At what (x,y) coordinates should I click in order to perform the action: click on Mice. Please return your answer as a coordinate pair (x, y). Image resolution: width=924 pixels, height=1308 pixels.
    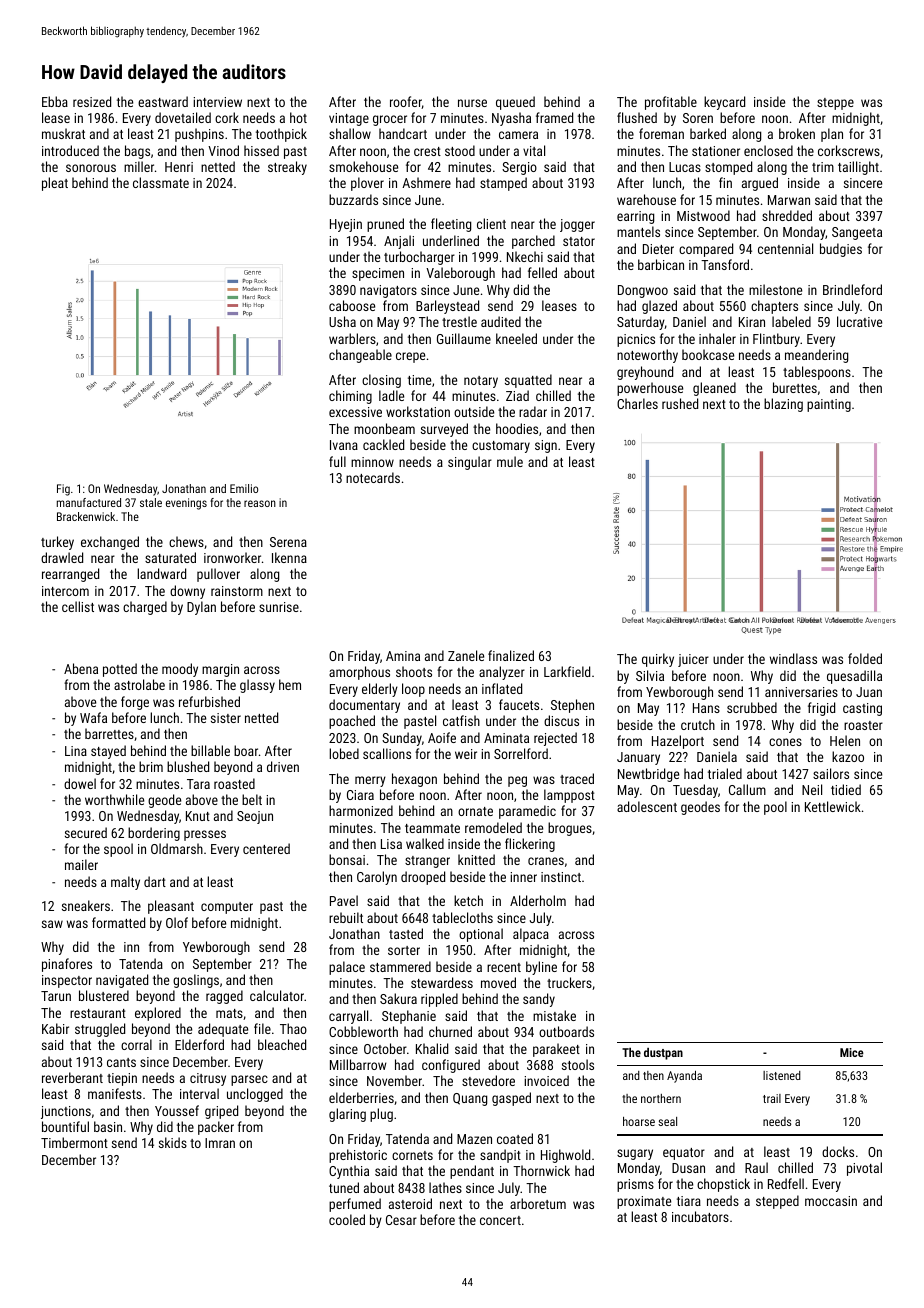
    Looking at the image, I should click on (852, 1052).
